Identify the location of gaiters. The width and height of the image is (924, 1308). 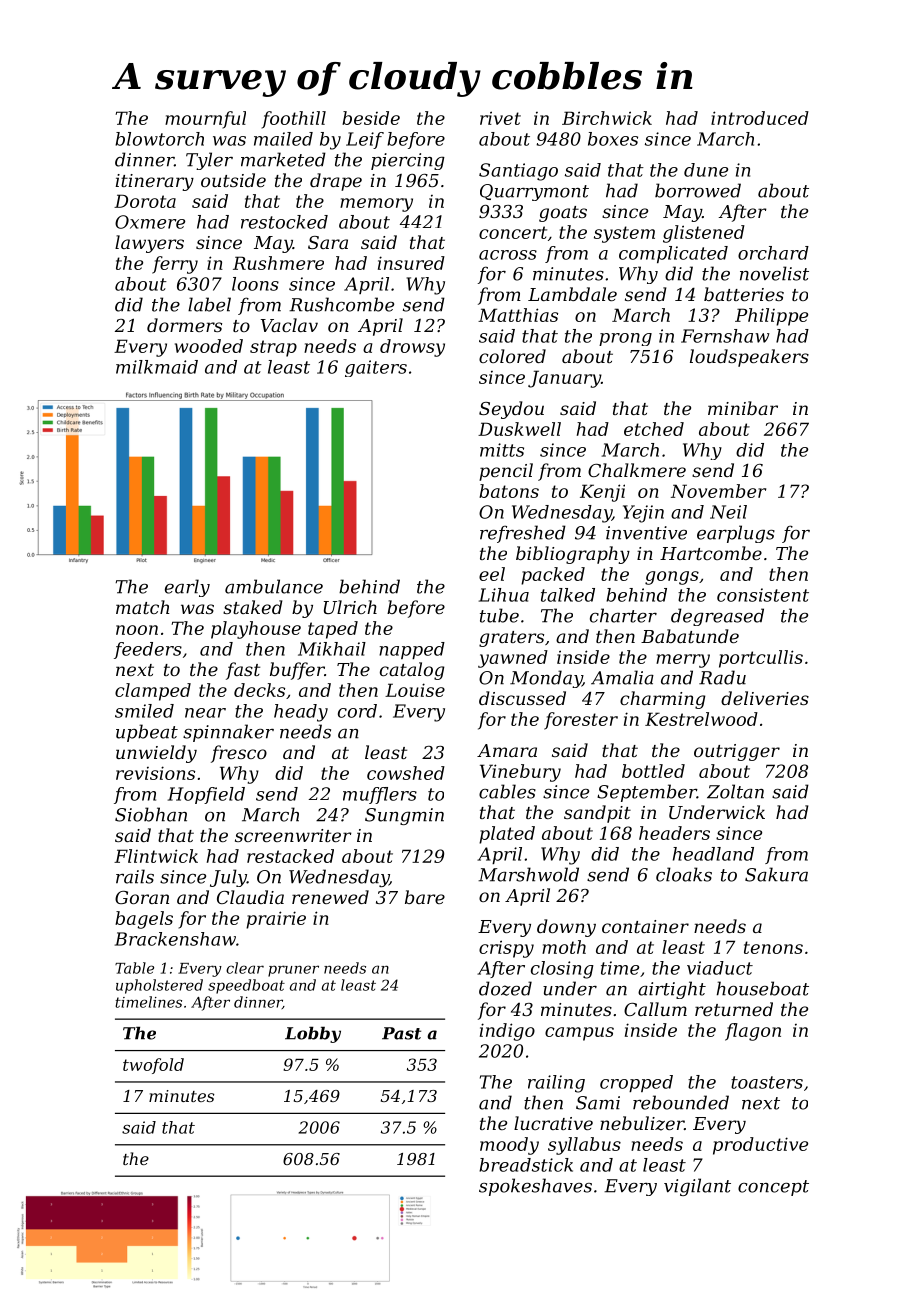
(376, 368).
